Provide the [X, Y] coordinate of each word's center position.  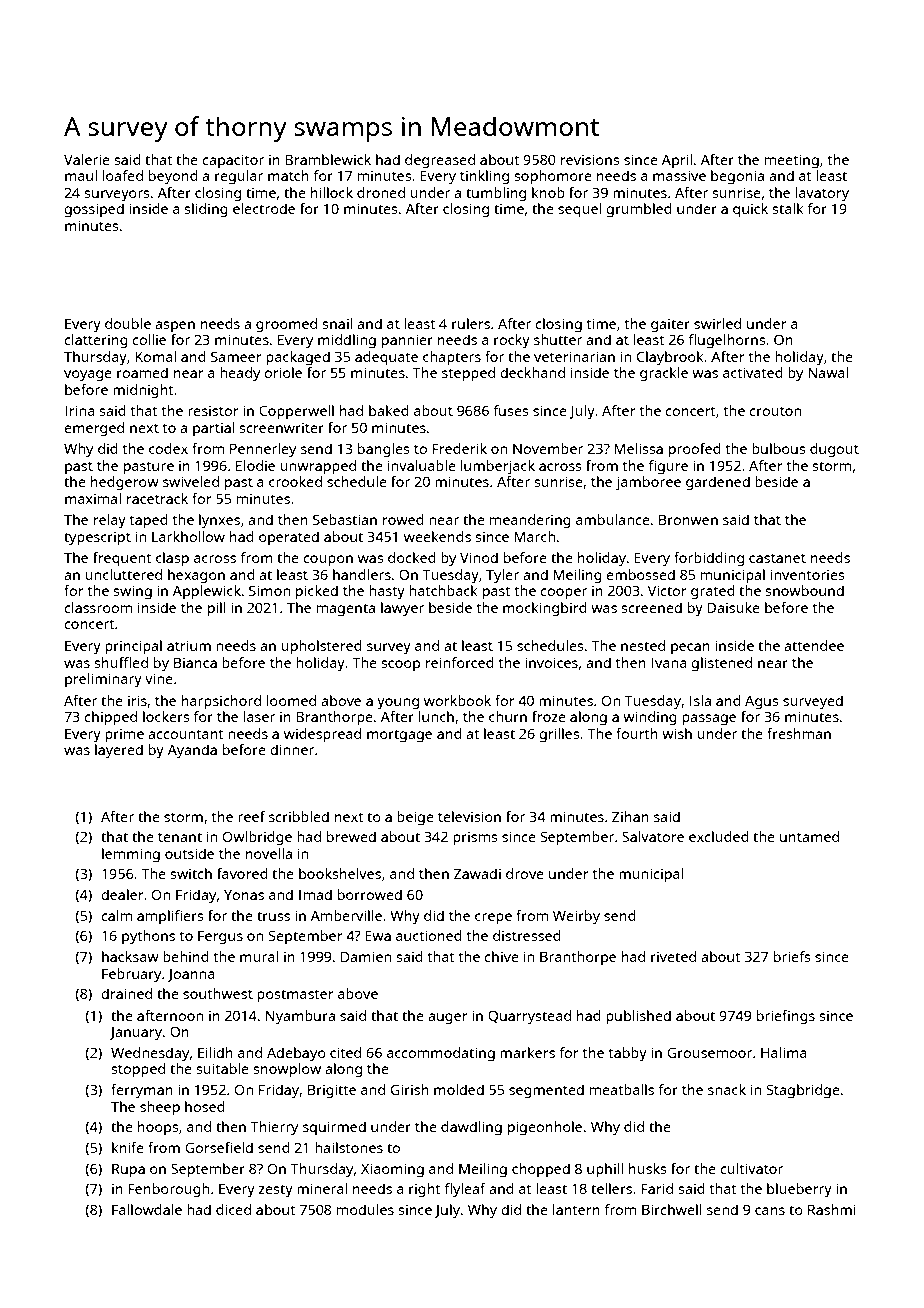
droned [381, 192]
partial [214, 429]
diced [233, 1209]
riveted [673, 956]
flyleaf [465, 1190]
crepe [493, 919]
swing [132, 592]
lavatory [822, 194]
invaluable [422, 465]
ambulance [613, 519]
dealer [122, 894]
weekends [437, 536]
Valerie [87, 159]
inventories [807, 574]
